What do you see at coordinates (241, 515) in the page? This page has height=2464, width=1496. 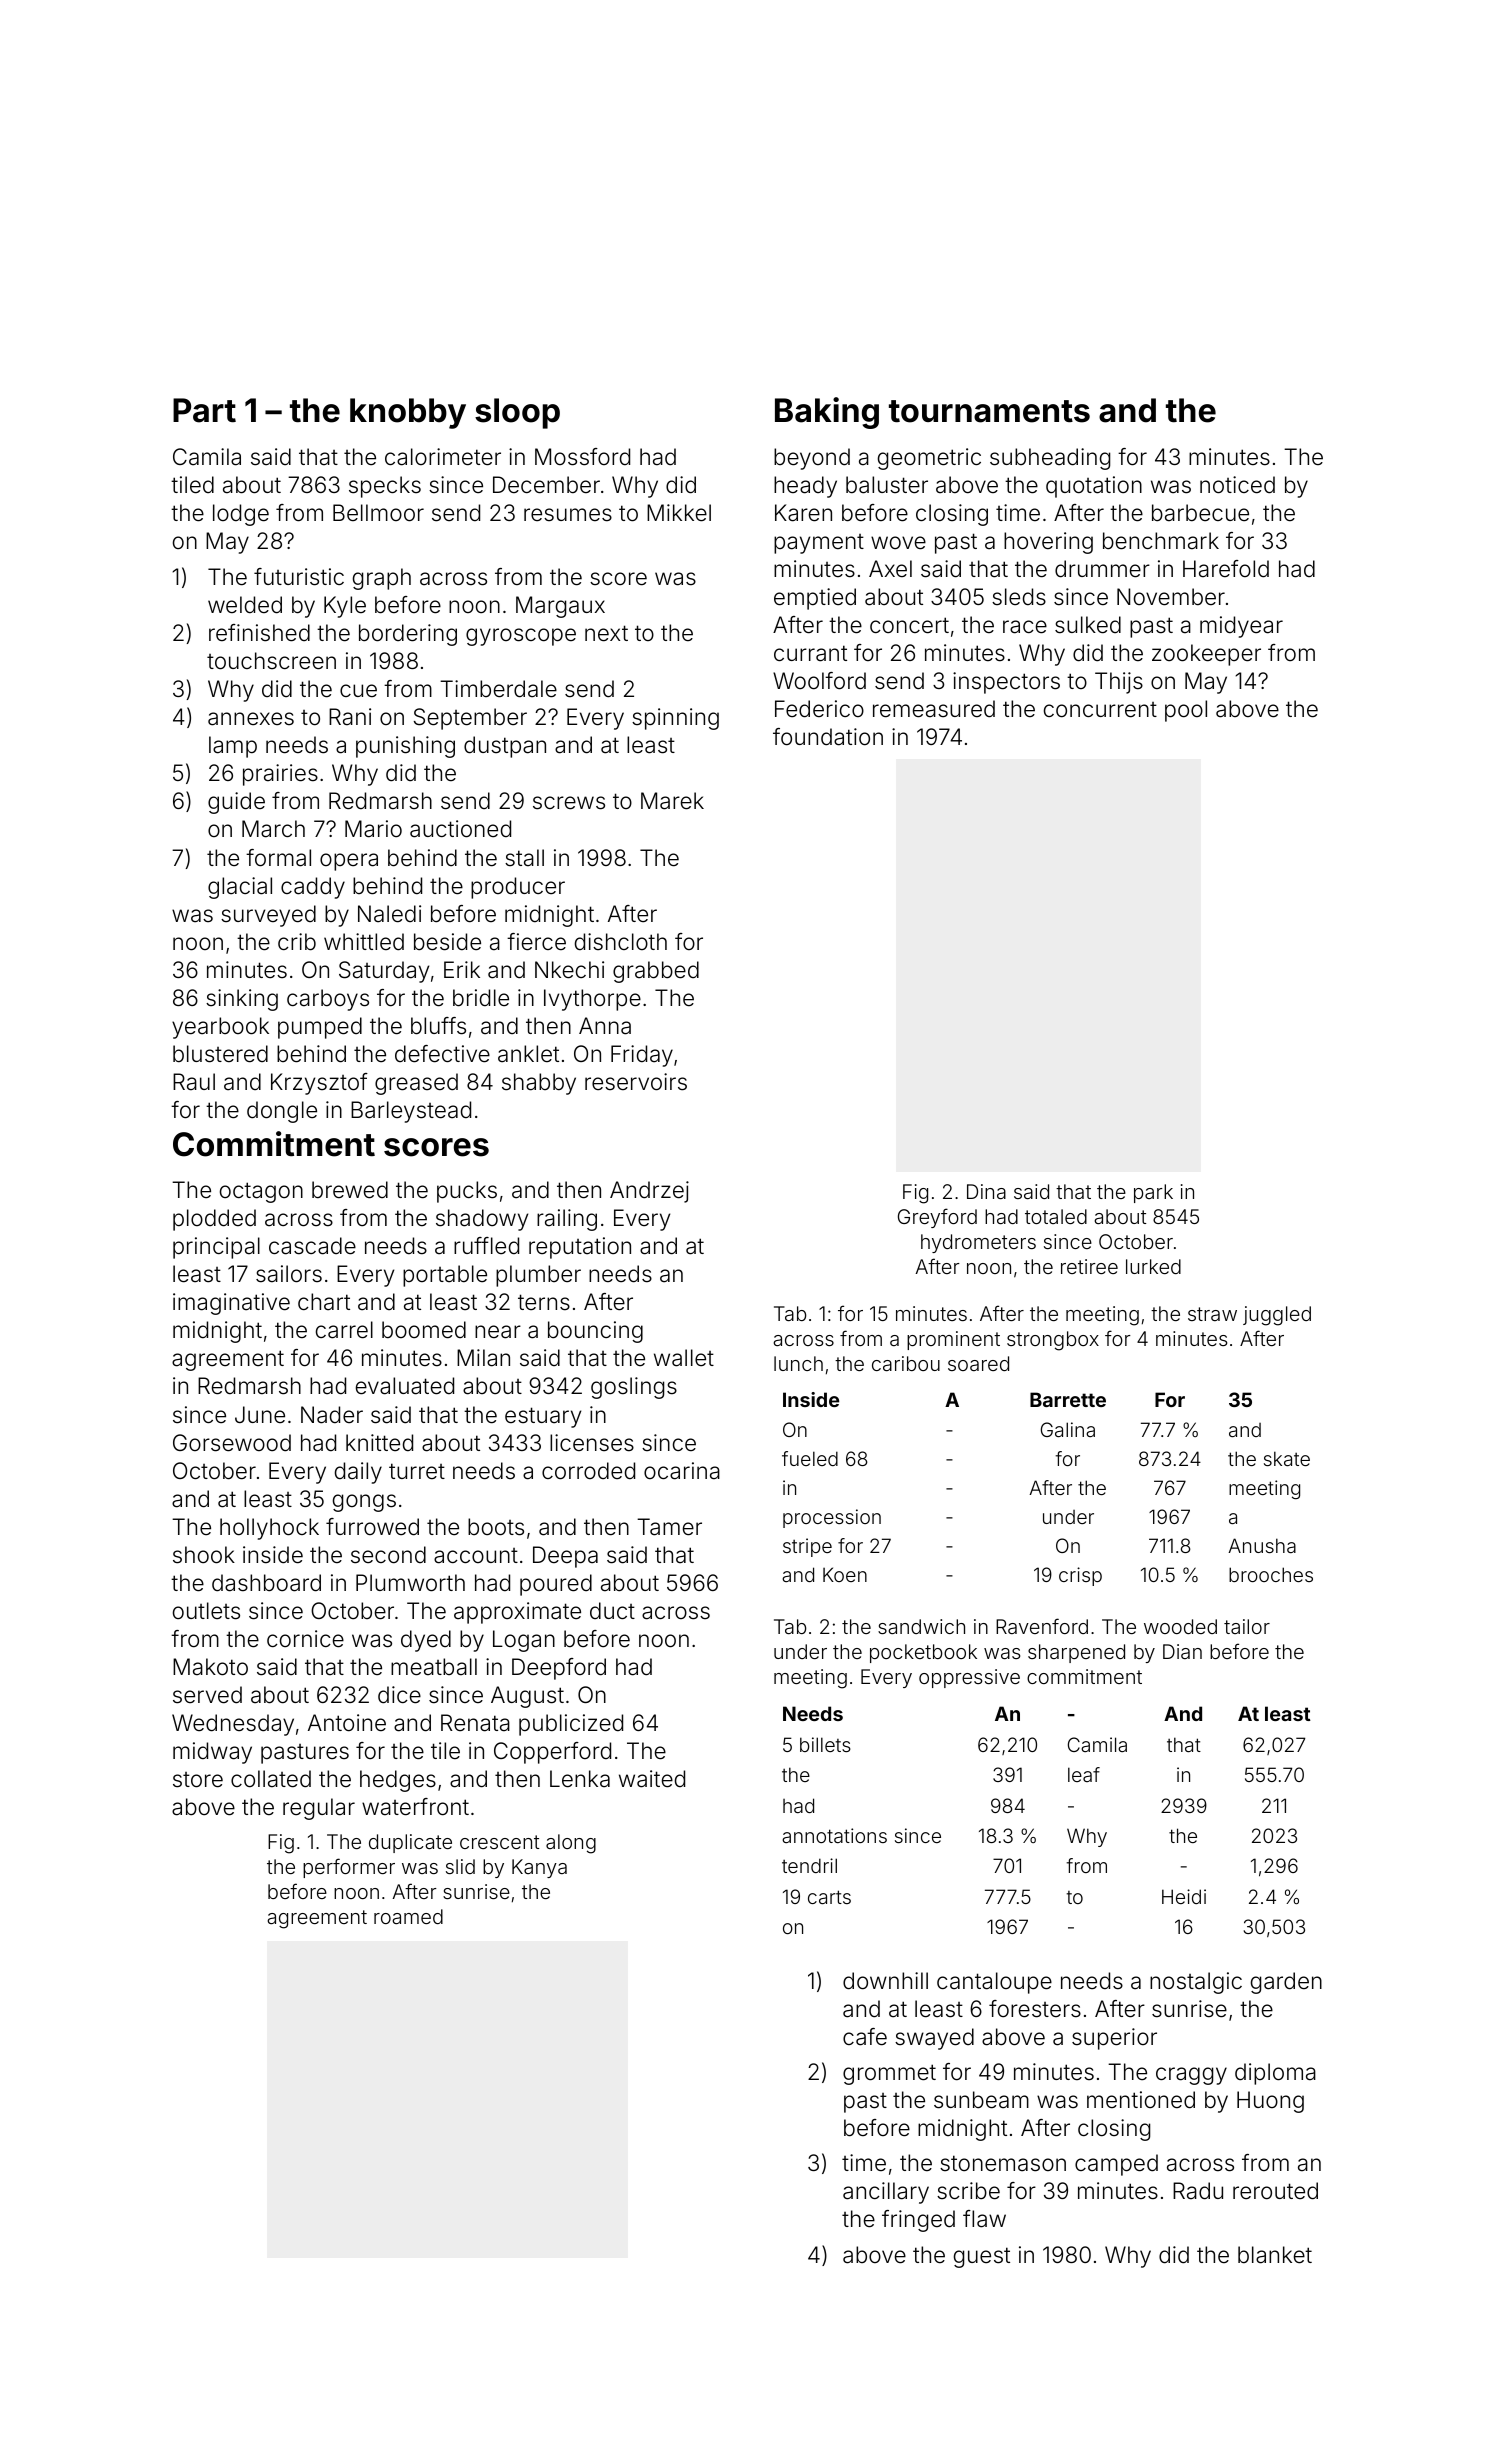 I see `lodge` at bounding box center [241, 515].
